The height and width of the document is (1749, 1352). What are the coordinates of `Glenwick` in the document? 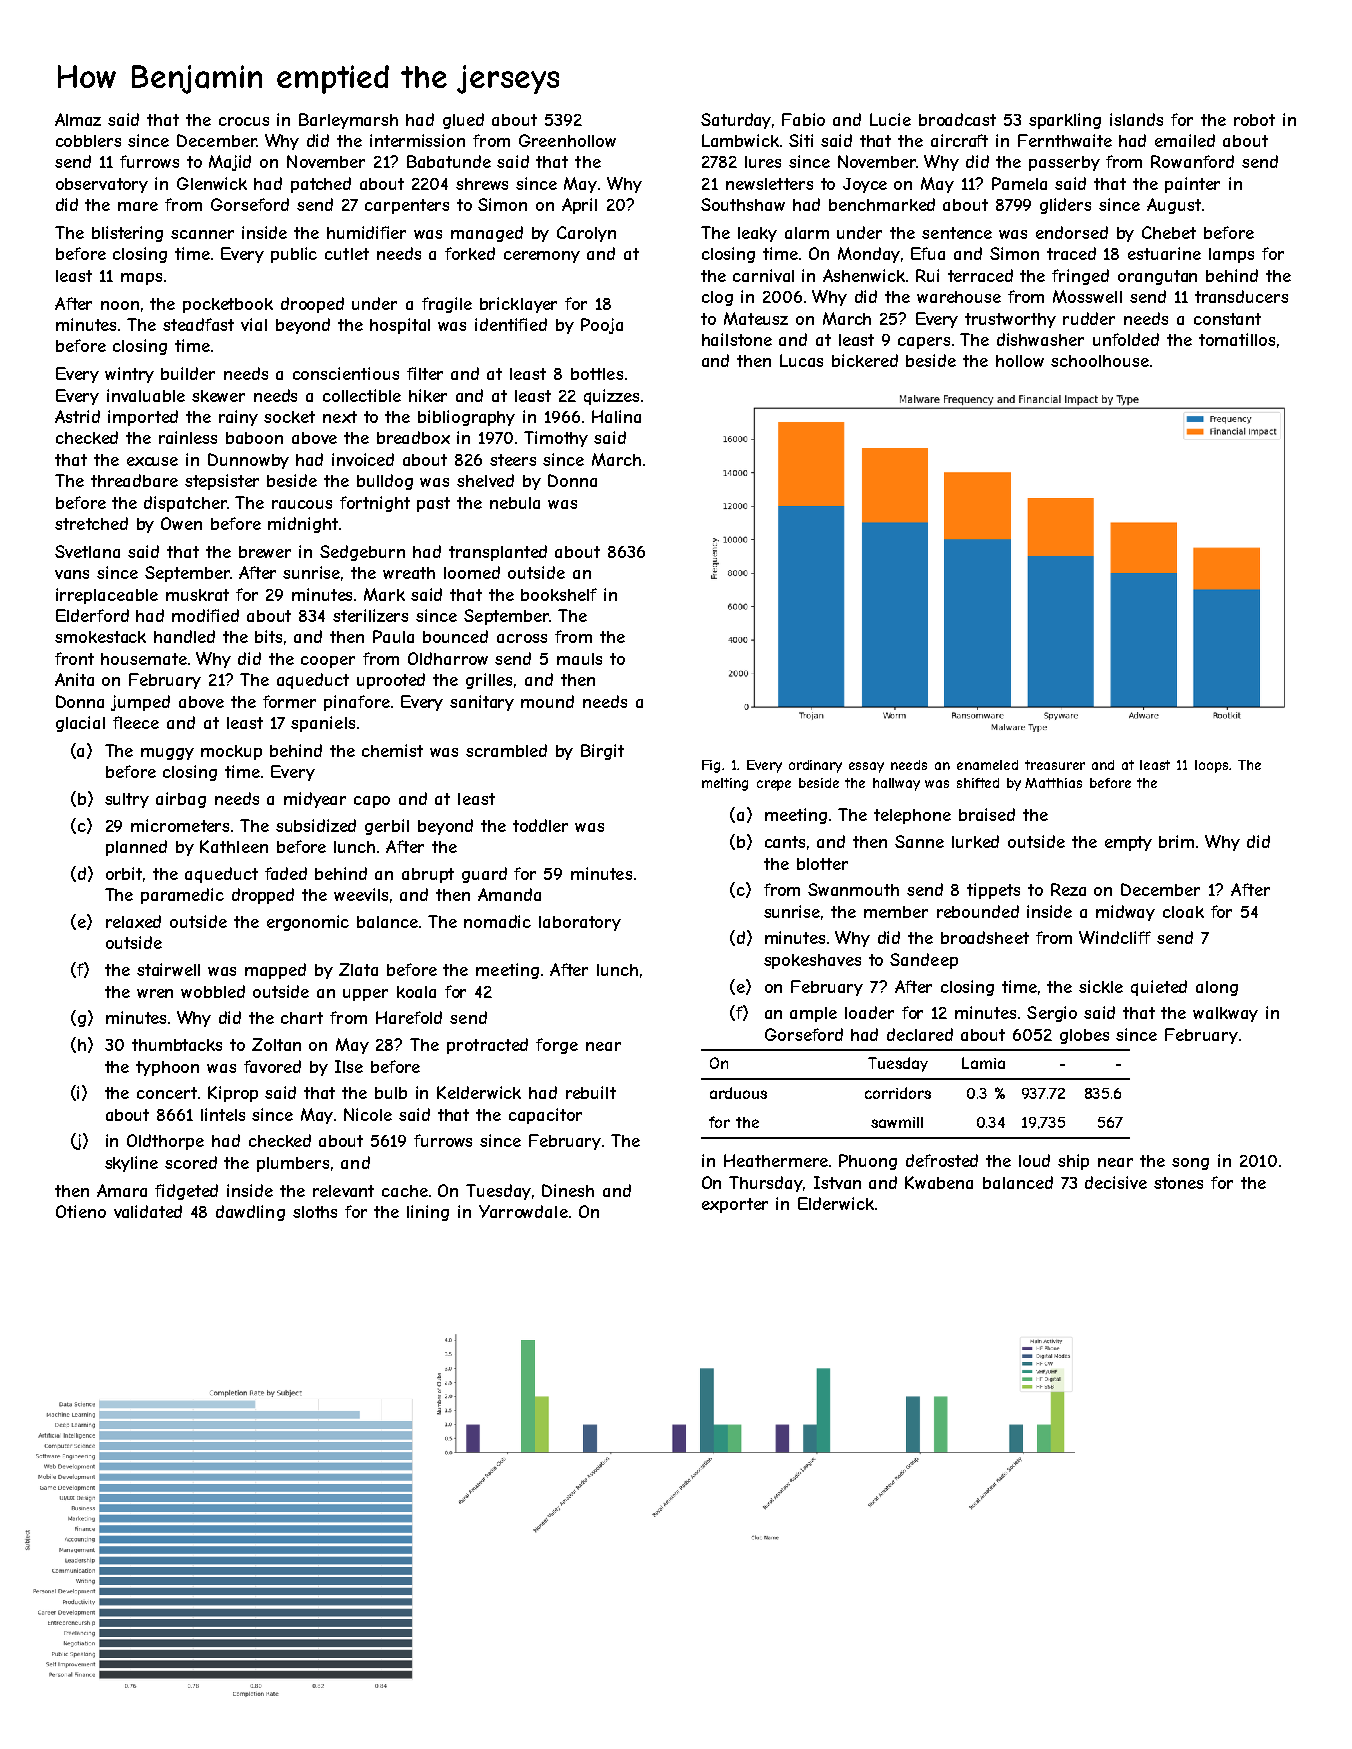 It's located at (212, 183).
